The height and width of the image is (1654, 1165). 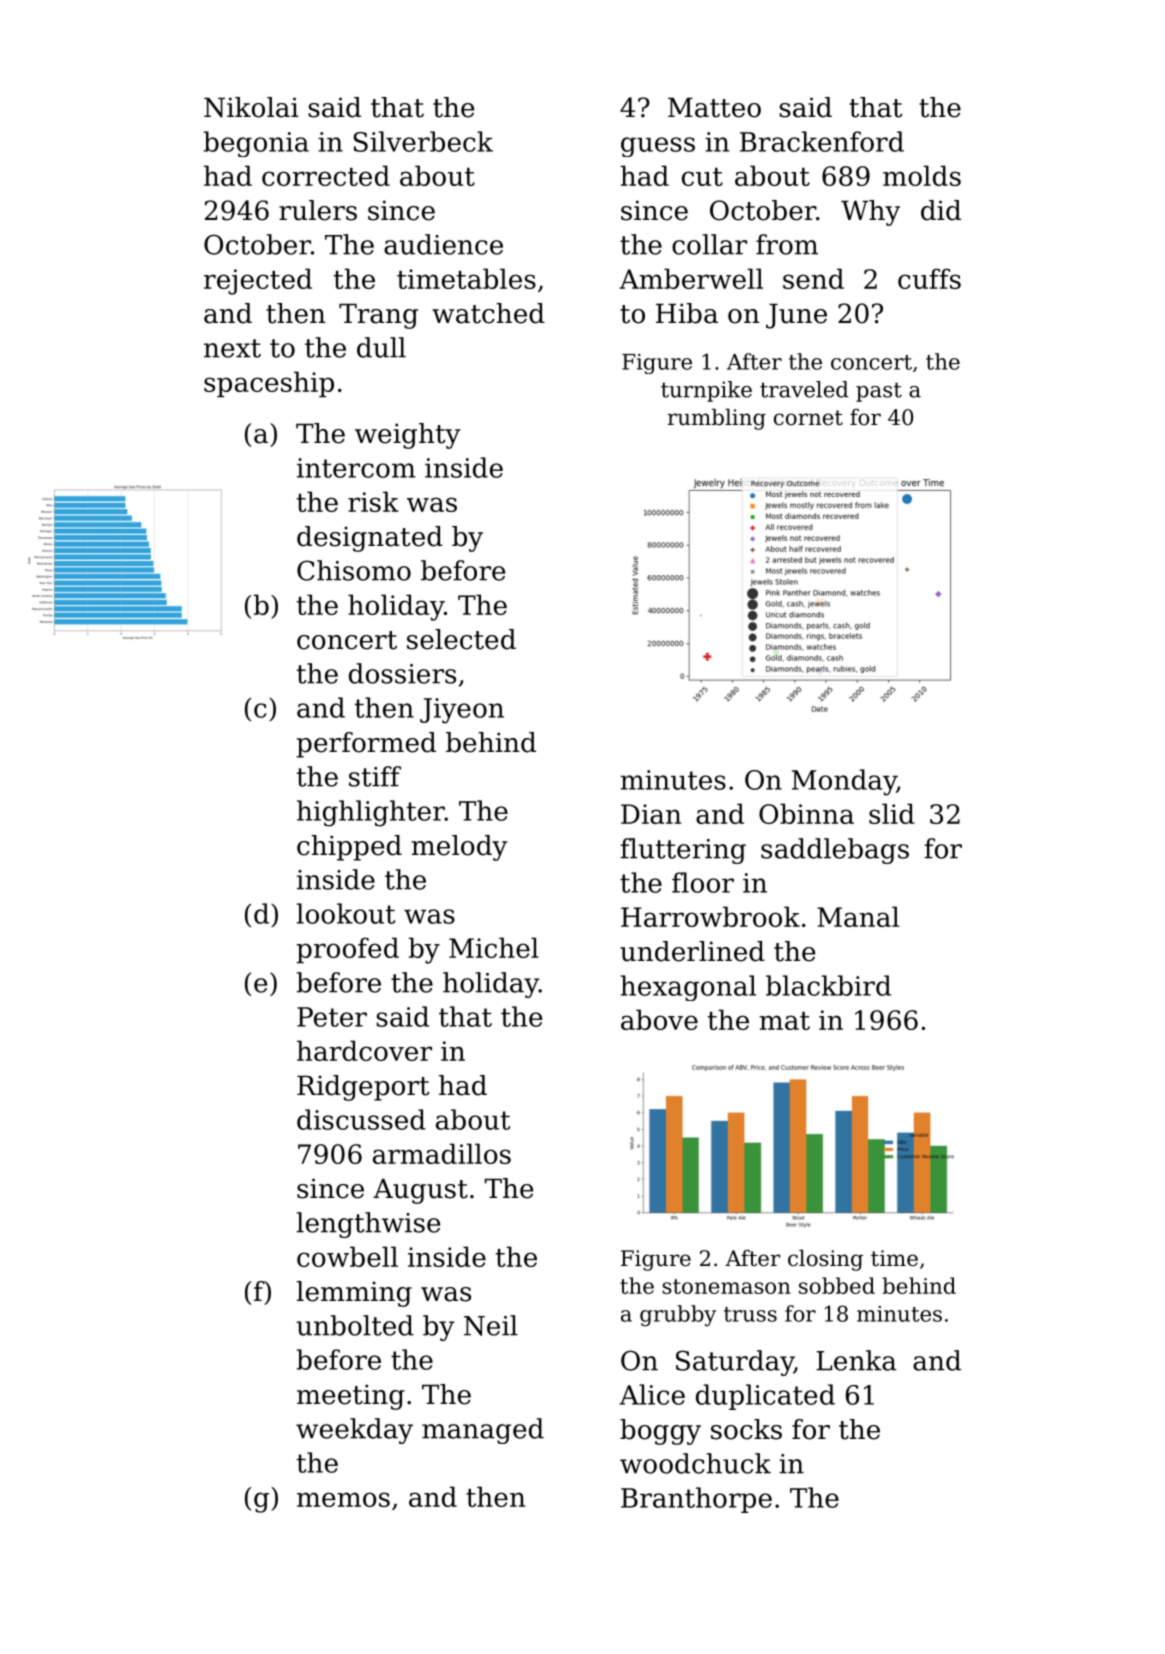 I want to click on guess, so click(x=658, y=147).
